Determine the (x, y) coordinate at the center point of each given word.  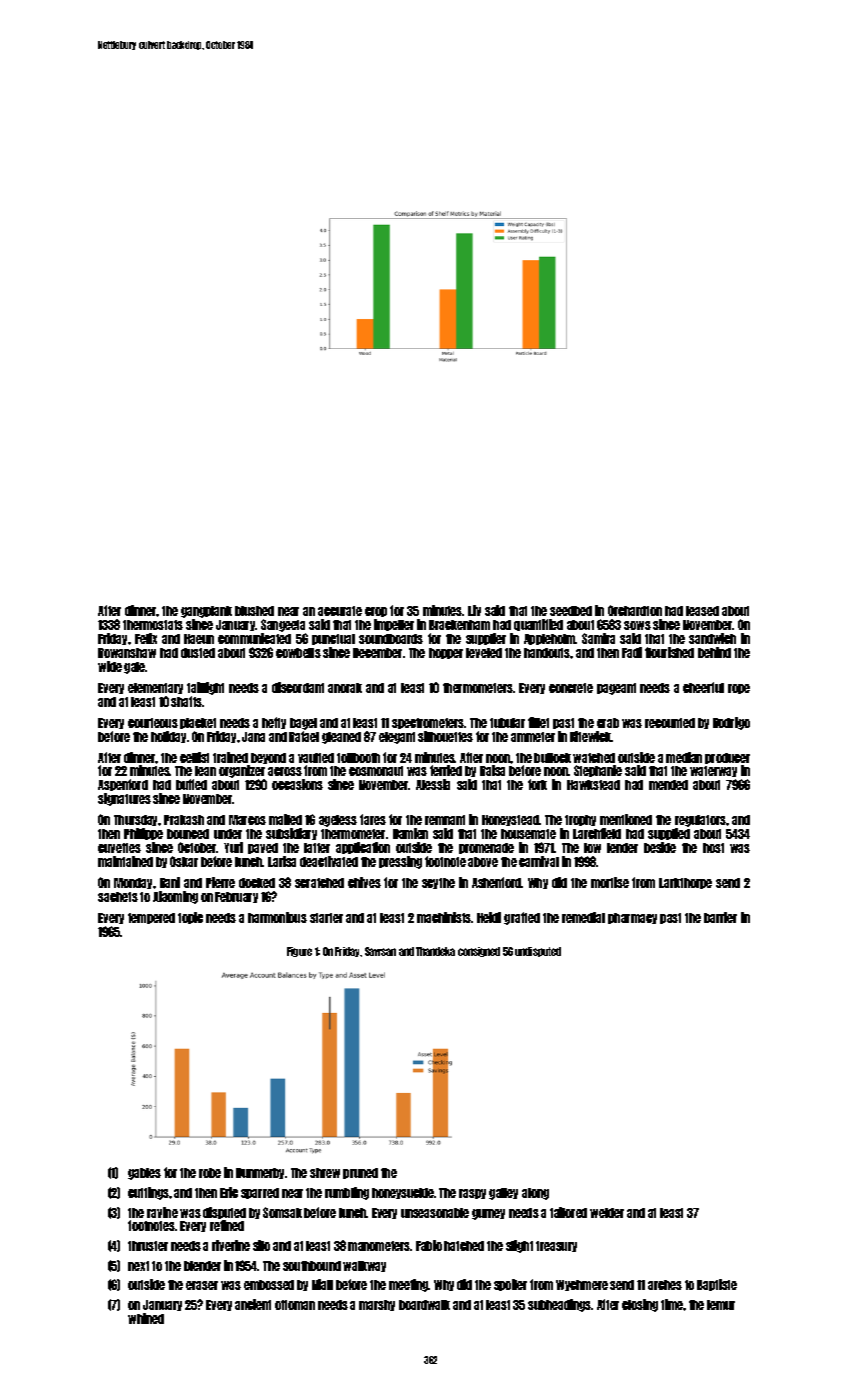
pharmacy (632, 918)
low (592, 848)
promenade (486, 848)
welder (607, 1213)
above (483, 862)
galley (503, 1194)
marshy (377, 1305)
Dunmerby (260, 1173)
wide (110, 666)
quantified (538, 625)
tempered (151, 918)
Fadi (632, 652)
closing (640, 1305)
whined (146, 1318)
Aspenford (123, 785)
